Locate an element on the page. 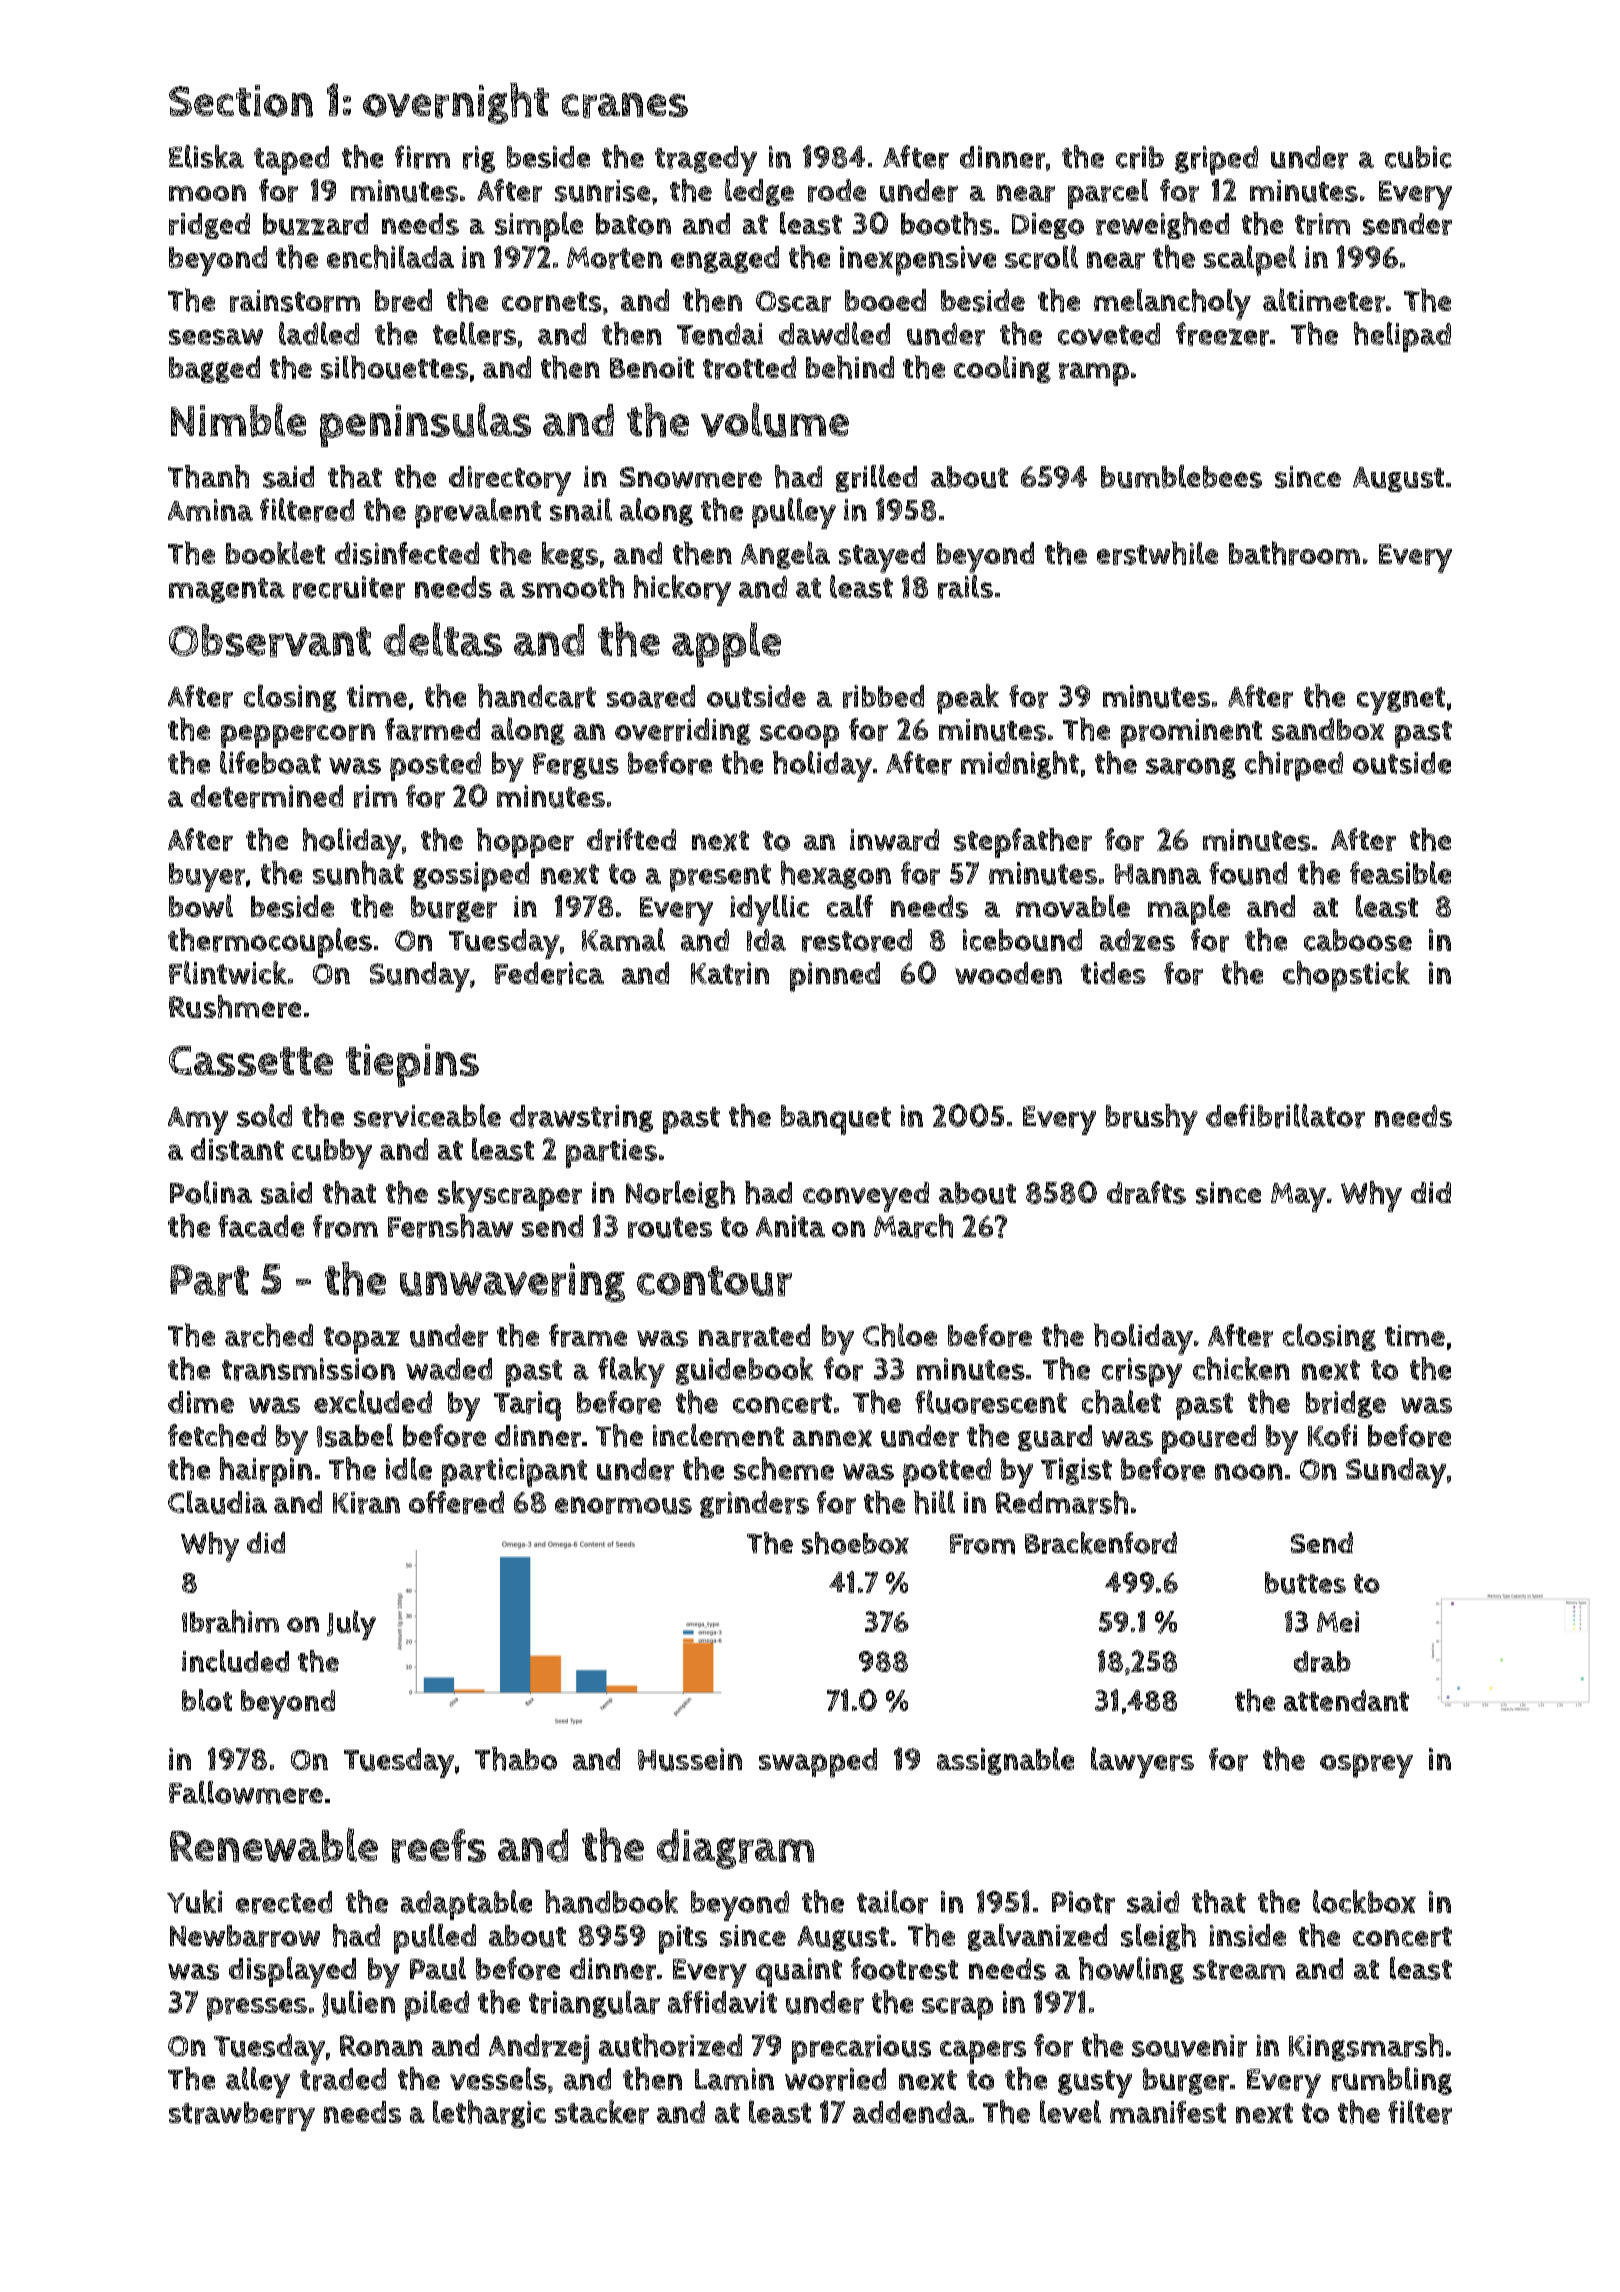 Image resolution: width=1620 pixels, height=2292 pixels. lethargic is located at coordinates (489, 2114).
